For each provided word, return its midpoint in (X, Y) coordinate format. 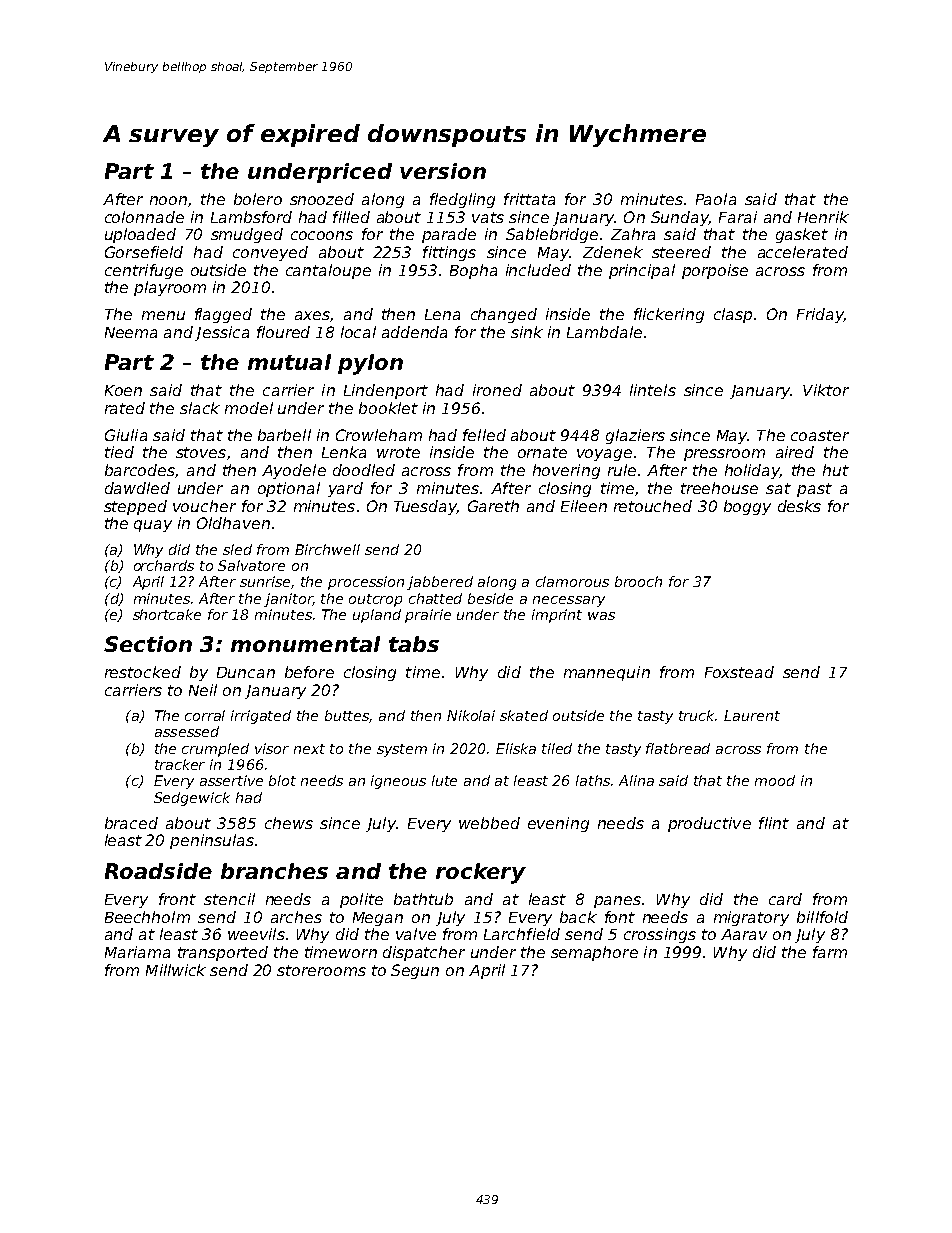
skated (524, 715)
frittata (529, 199)
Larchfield (522, 934)
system (402, 750)
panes (617, 902)
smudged (247, 235)
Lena (442, 314)
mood (775, 780)
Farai (738, 217)
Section (148, 644)
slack (200, 408)
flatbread (678, 748)
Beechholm (147, 917)
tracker (180, 764)
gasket (802, 235)
